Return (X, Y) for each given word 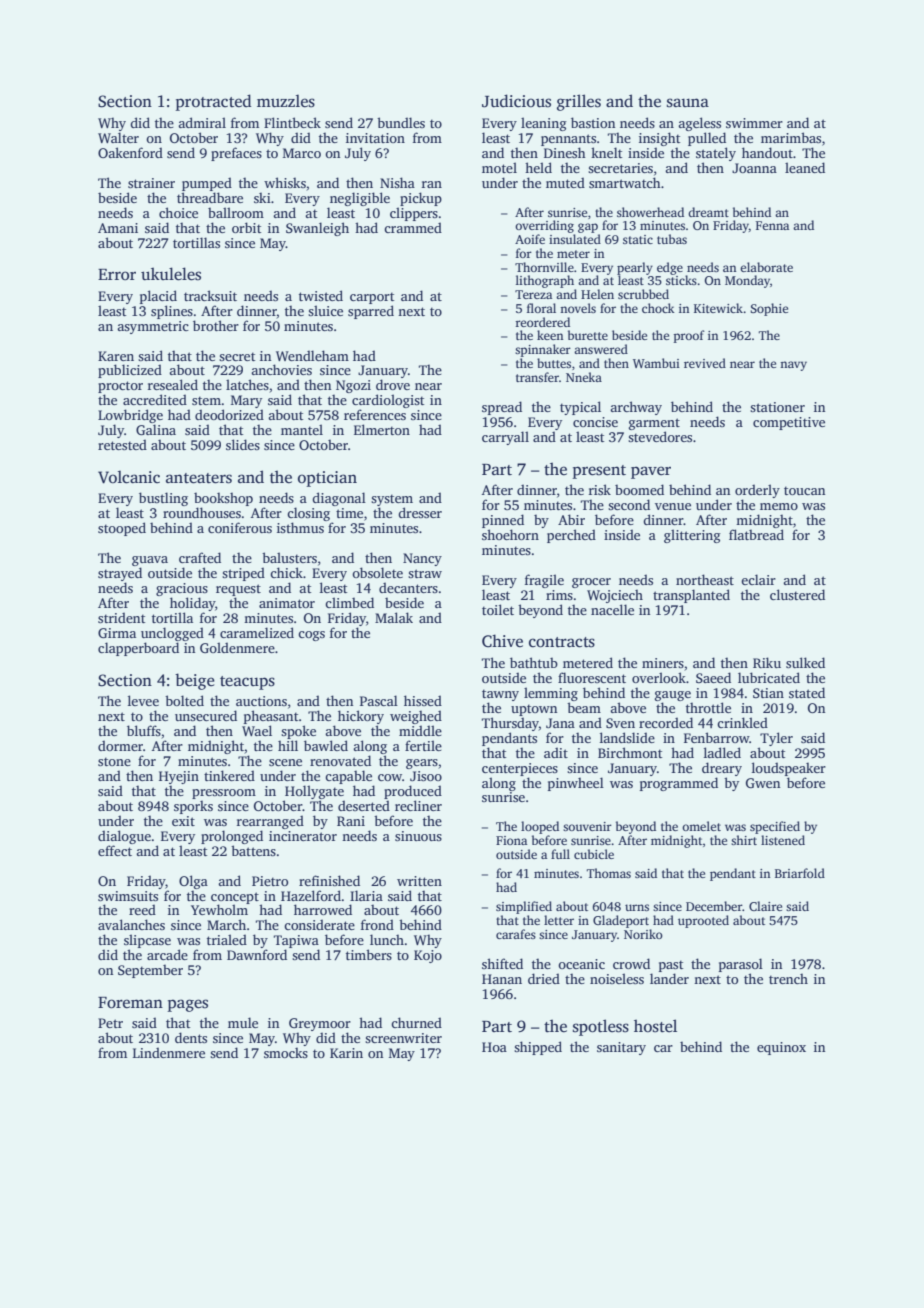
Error (117, 274)
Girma (117, 633)
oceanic (581, 964)
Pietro (270, 881)
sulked (805, 662)
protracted (214, 102)
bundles (401, 122)
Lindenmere (169, 1052)
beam (584, 707)
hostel (655, 1026)
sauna (688, 103)
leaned (805, 167)
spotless (601, 1027)
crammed (413, 227)
